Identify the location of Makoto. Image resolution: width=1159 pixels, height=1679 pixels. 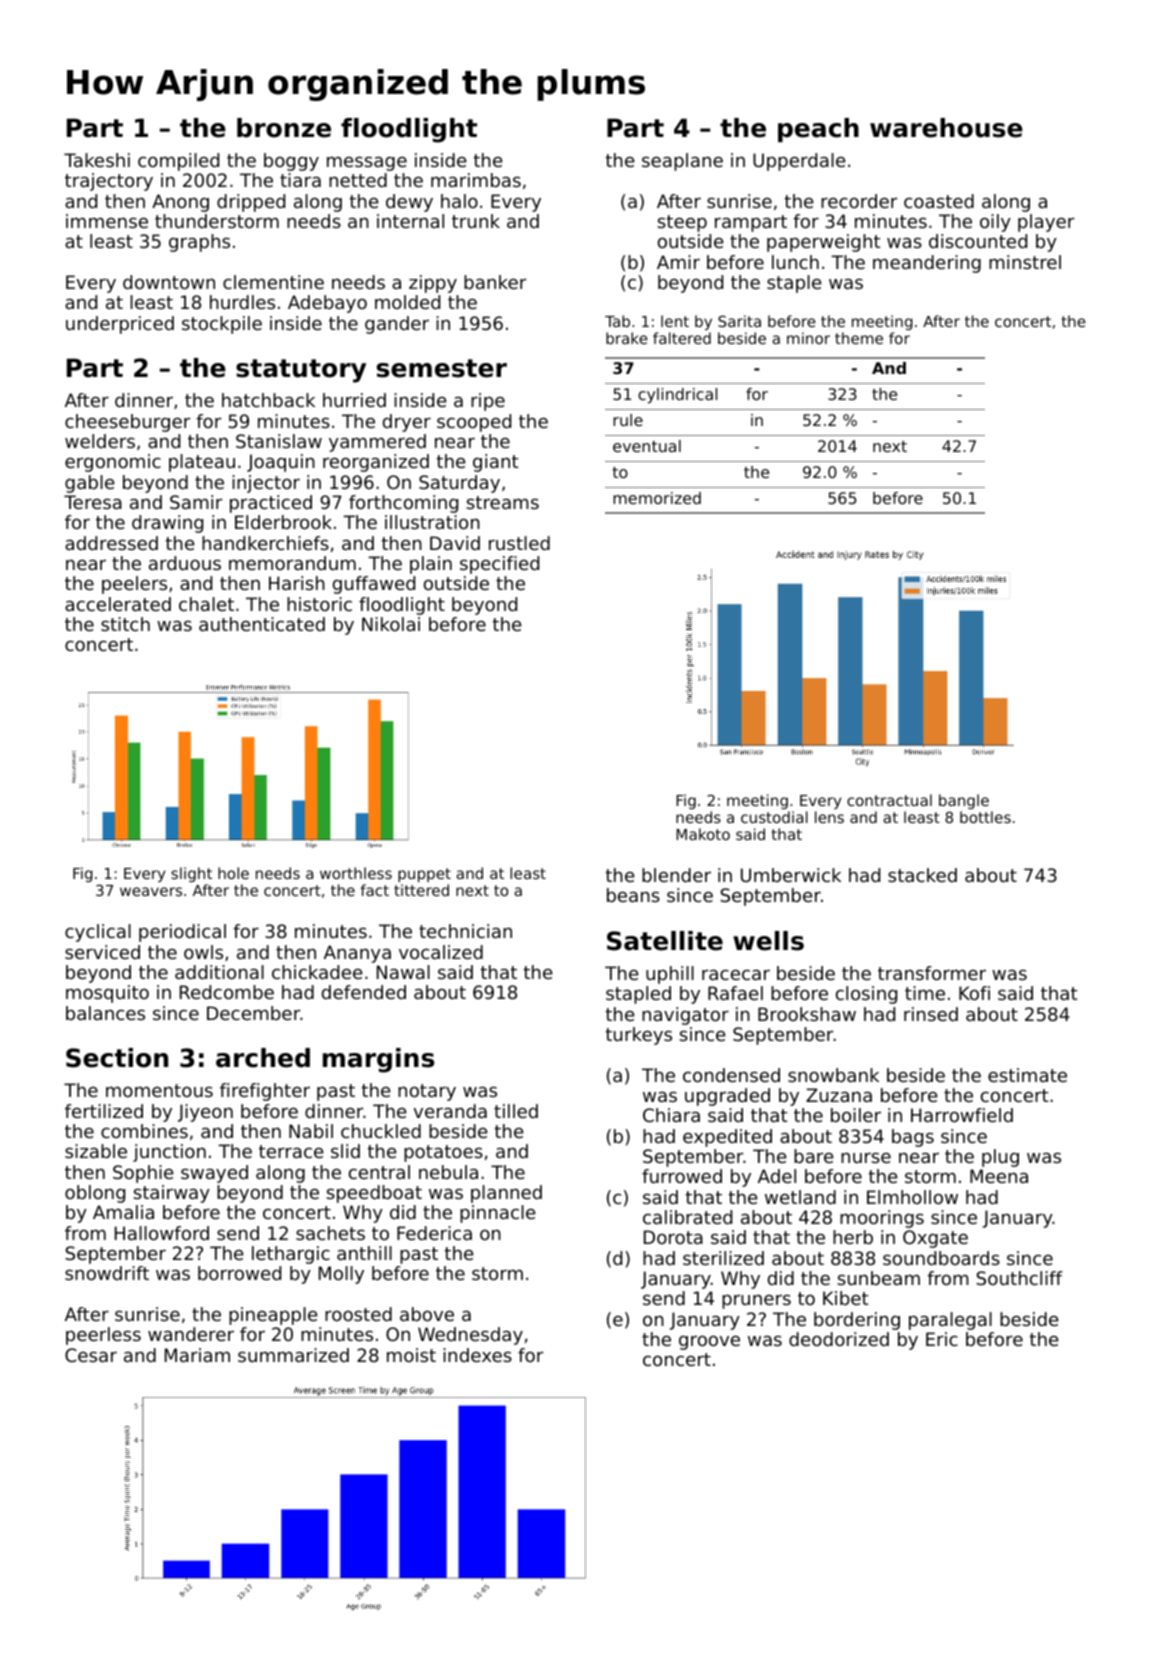
(703, 834).
